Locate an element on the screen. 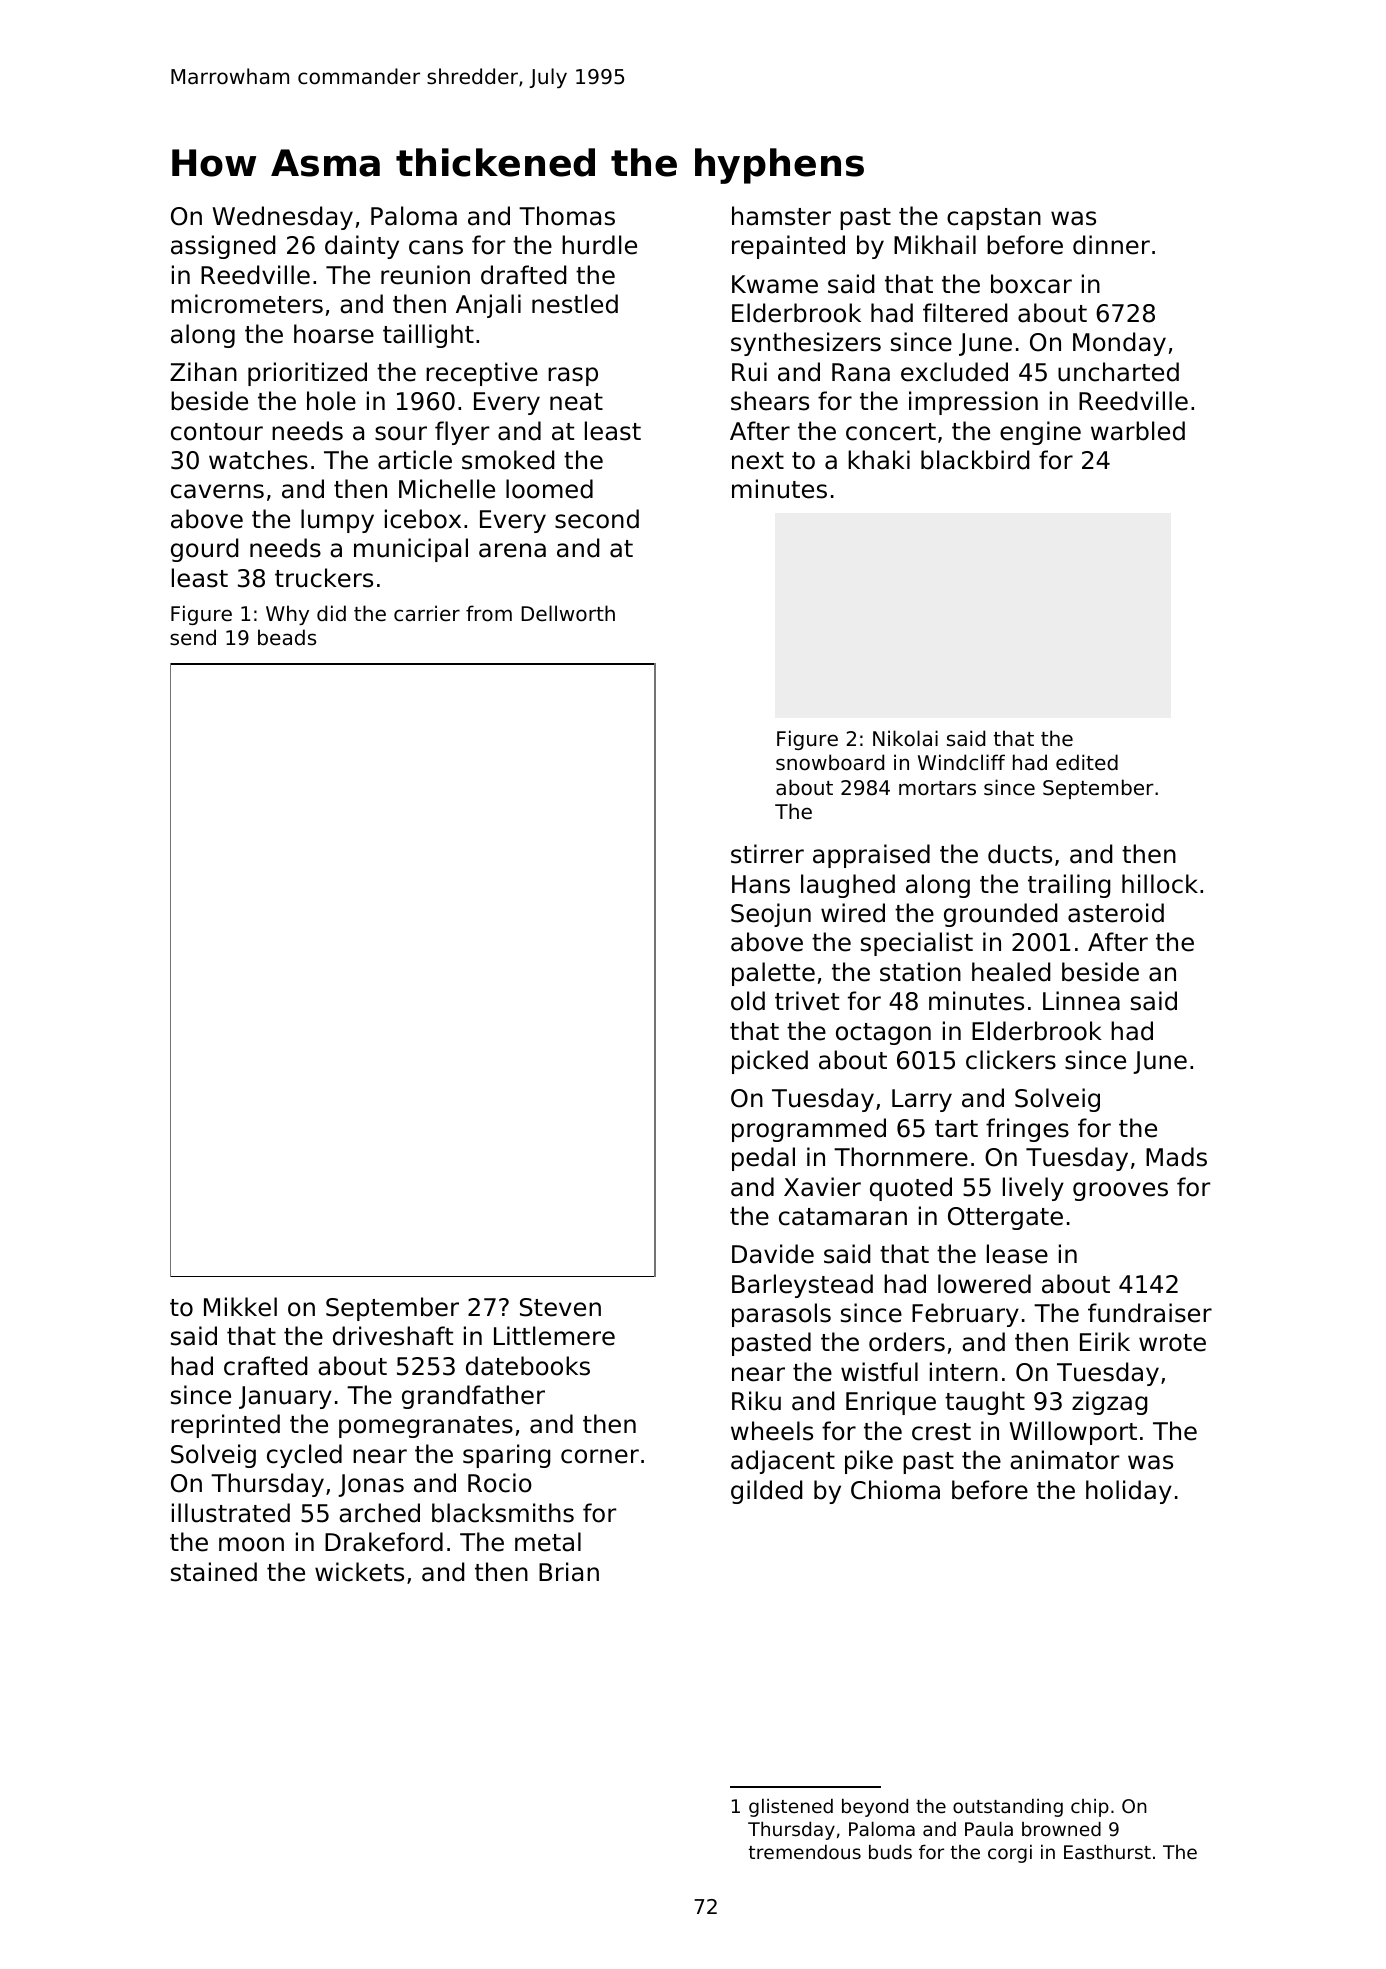 This screenshot has width=1386, height=1969. Thomas is located at coordinates (567, 216).
